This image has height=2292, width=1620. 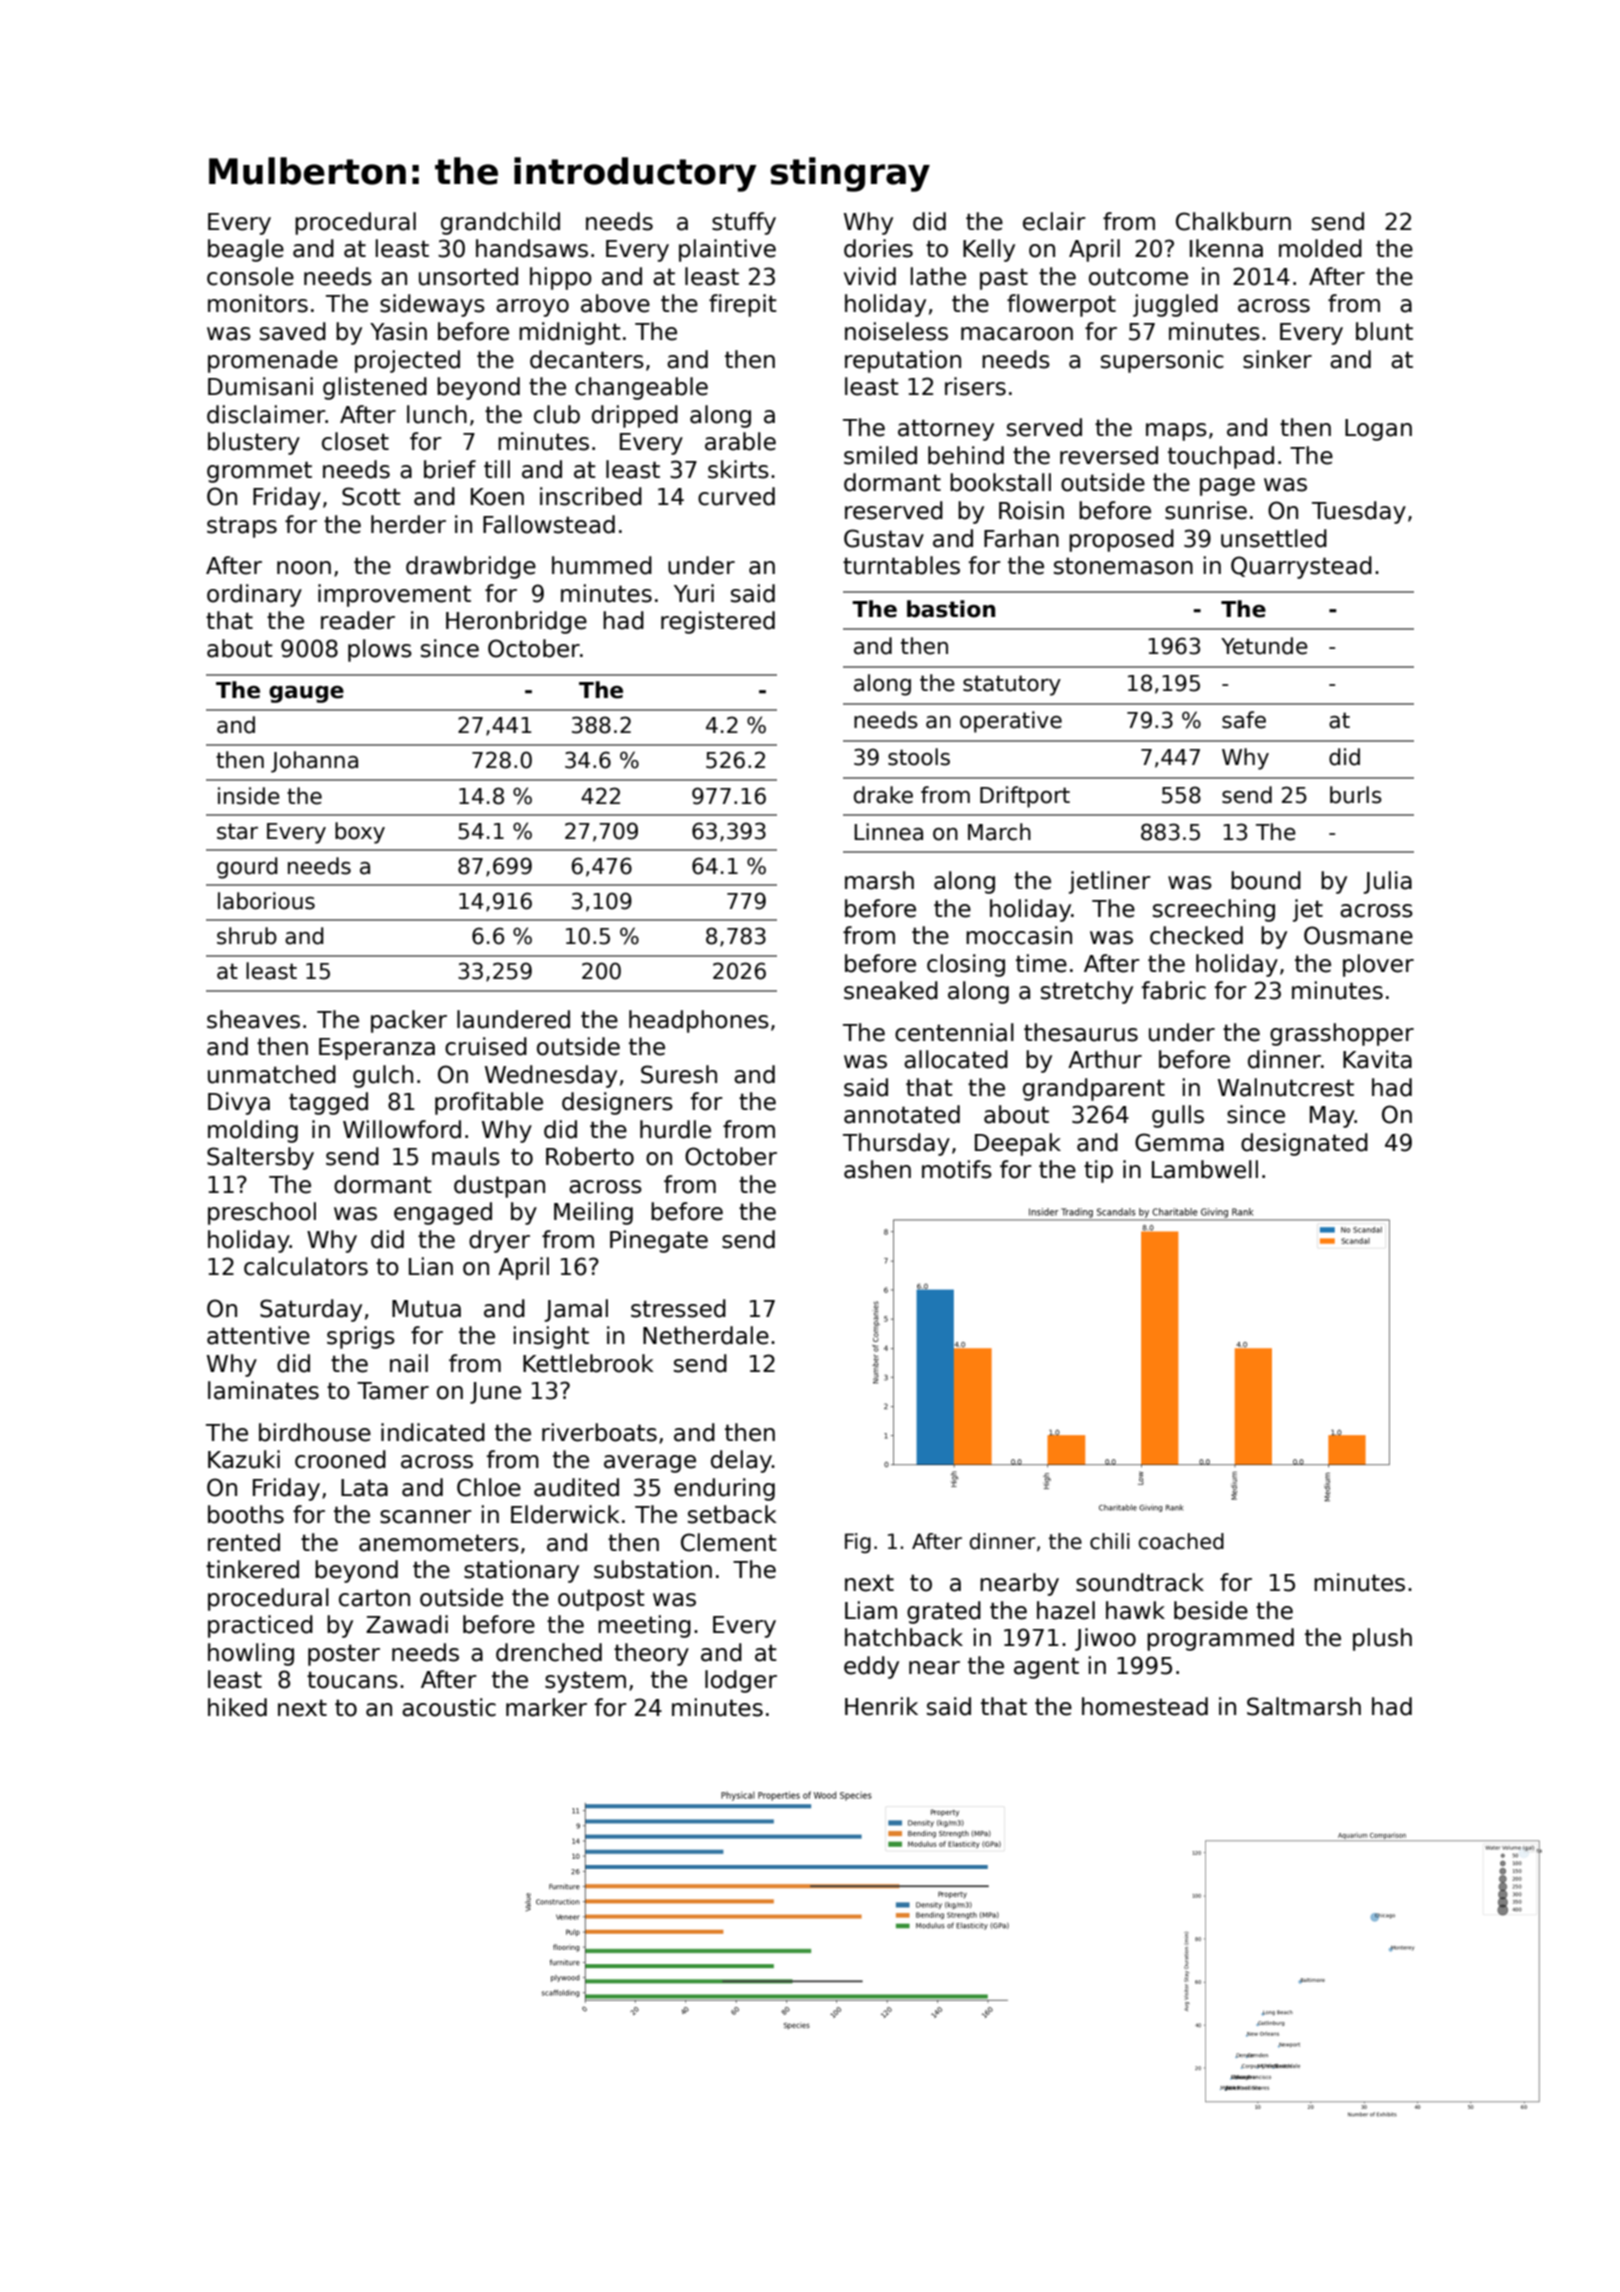 I want to click on grandchild, so click(x=500, y=223).
